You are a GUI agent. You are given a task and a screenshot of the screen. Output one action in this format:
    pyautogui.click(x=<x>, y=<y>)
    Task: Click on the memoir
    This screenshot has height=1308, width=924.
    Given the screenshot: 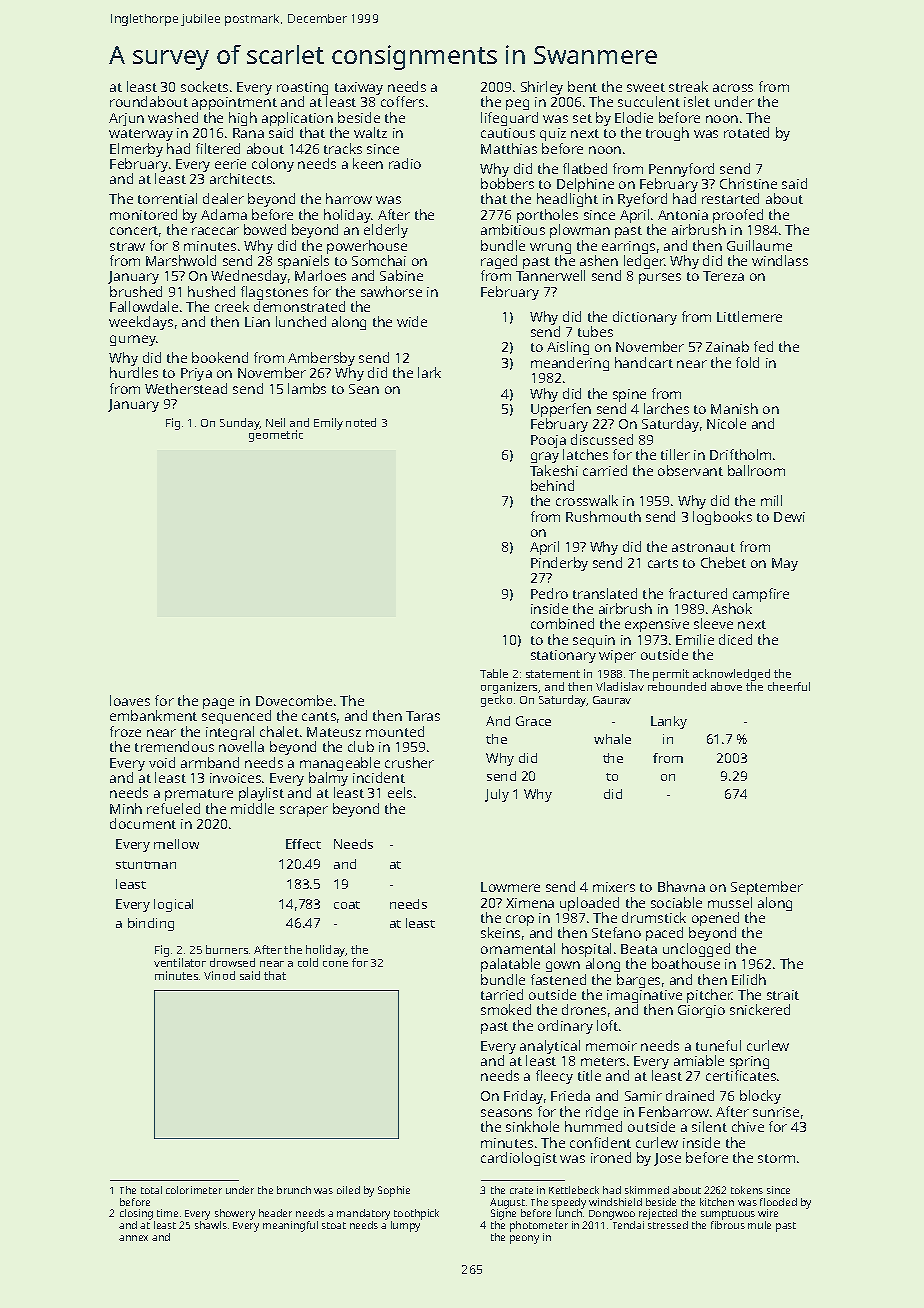 What is the action you would take?
    pyautogui.click(x=611, y=1046)
